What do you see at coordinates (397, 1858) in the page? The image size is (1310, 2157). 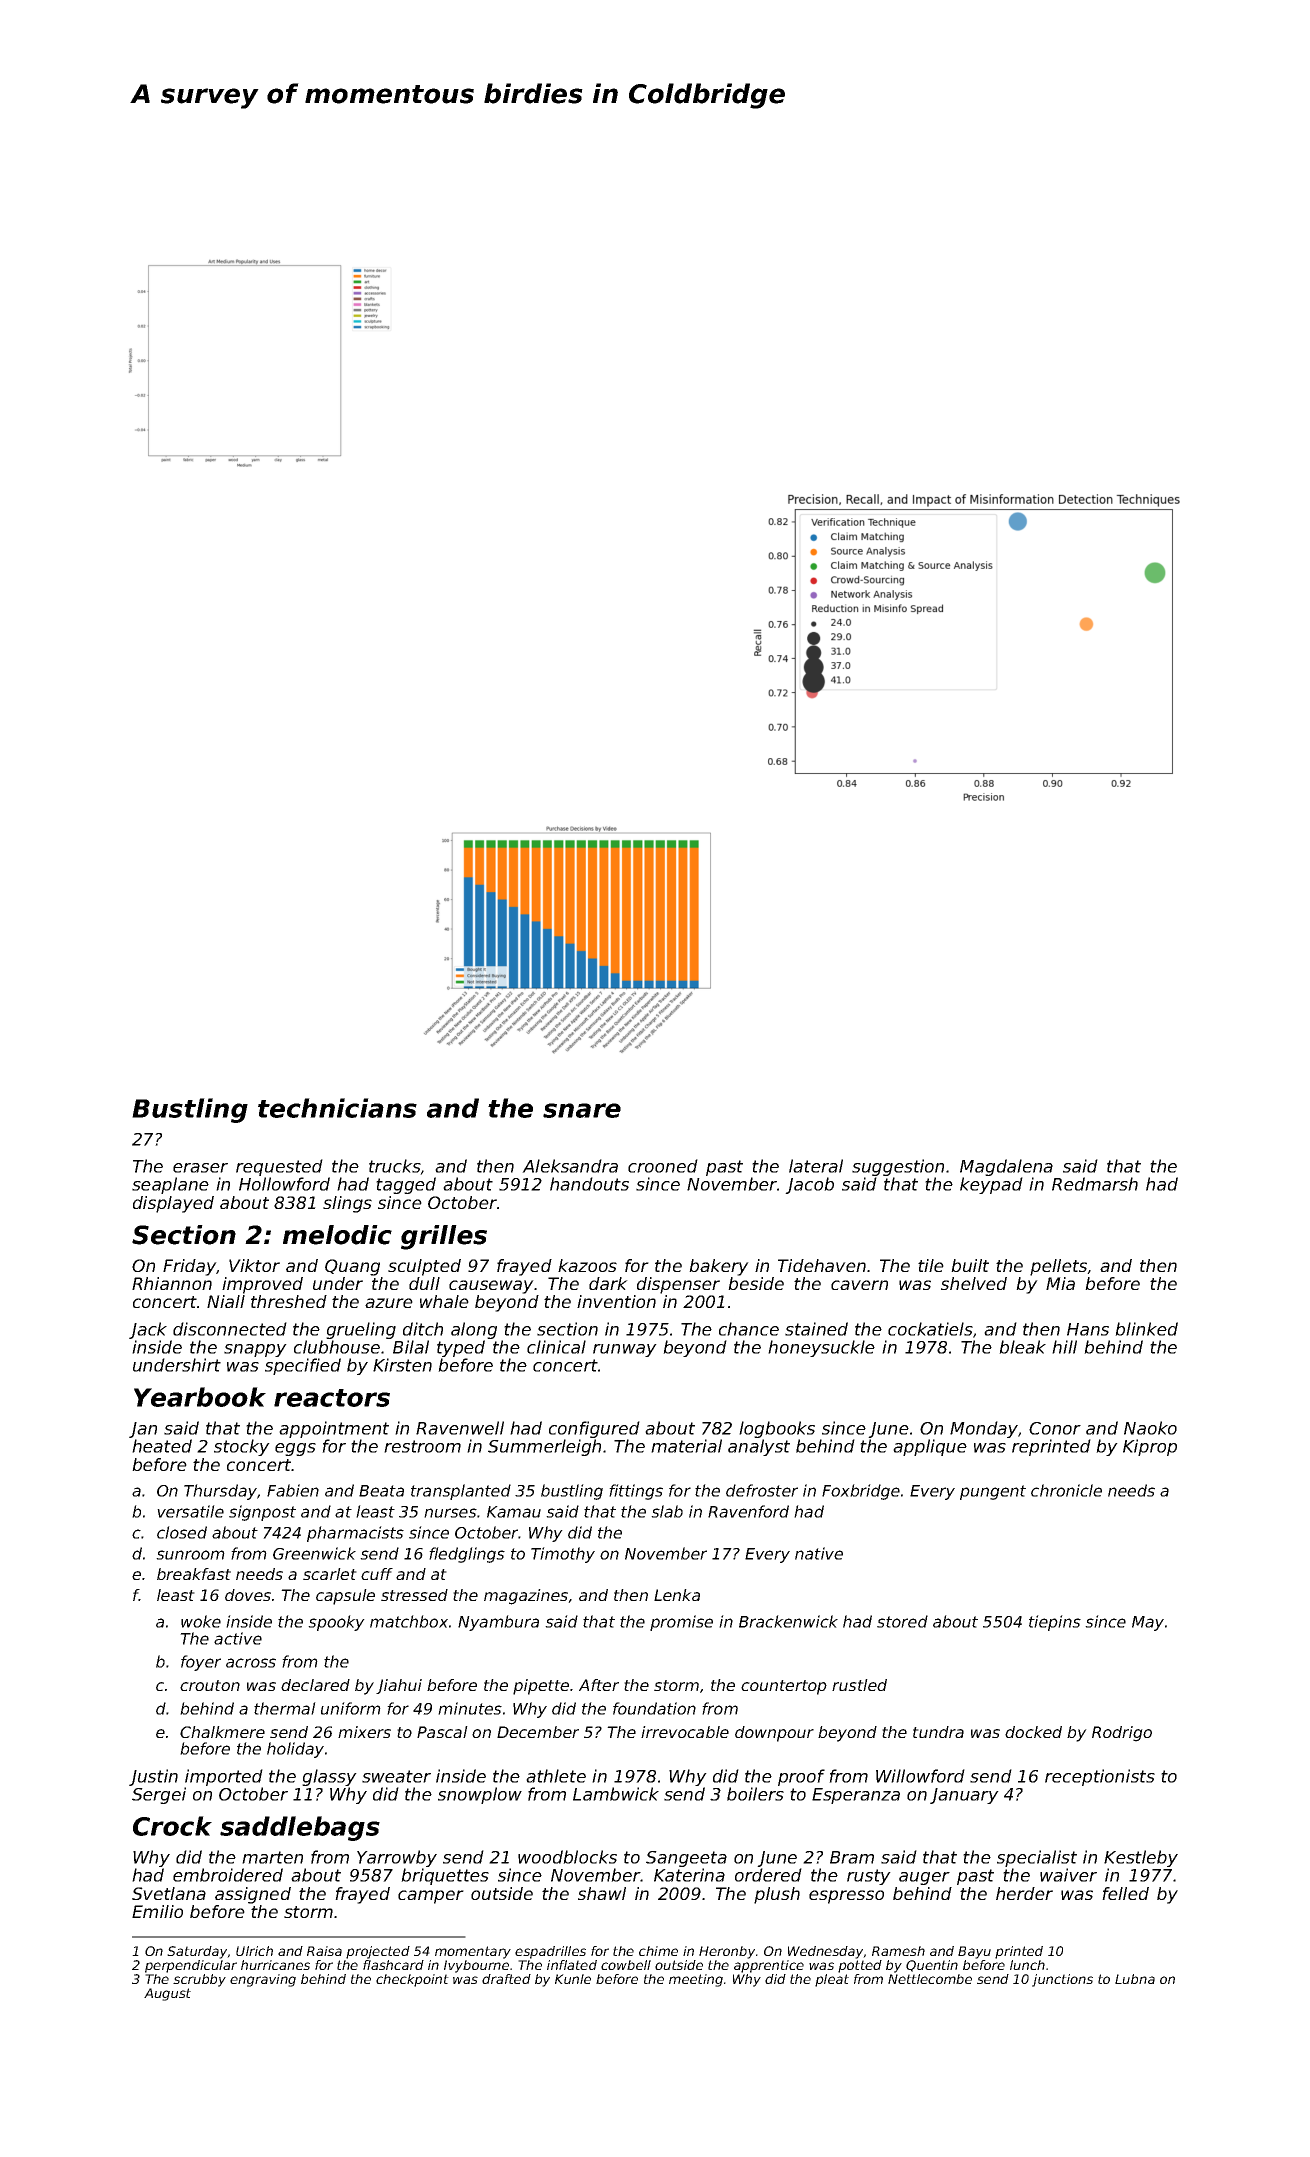 I see `Yarrowby` at bounding box center [397, 1858].
